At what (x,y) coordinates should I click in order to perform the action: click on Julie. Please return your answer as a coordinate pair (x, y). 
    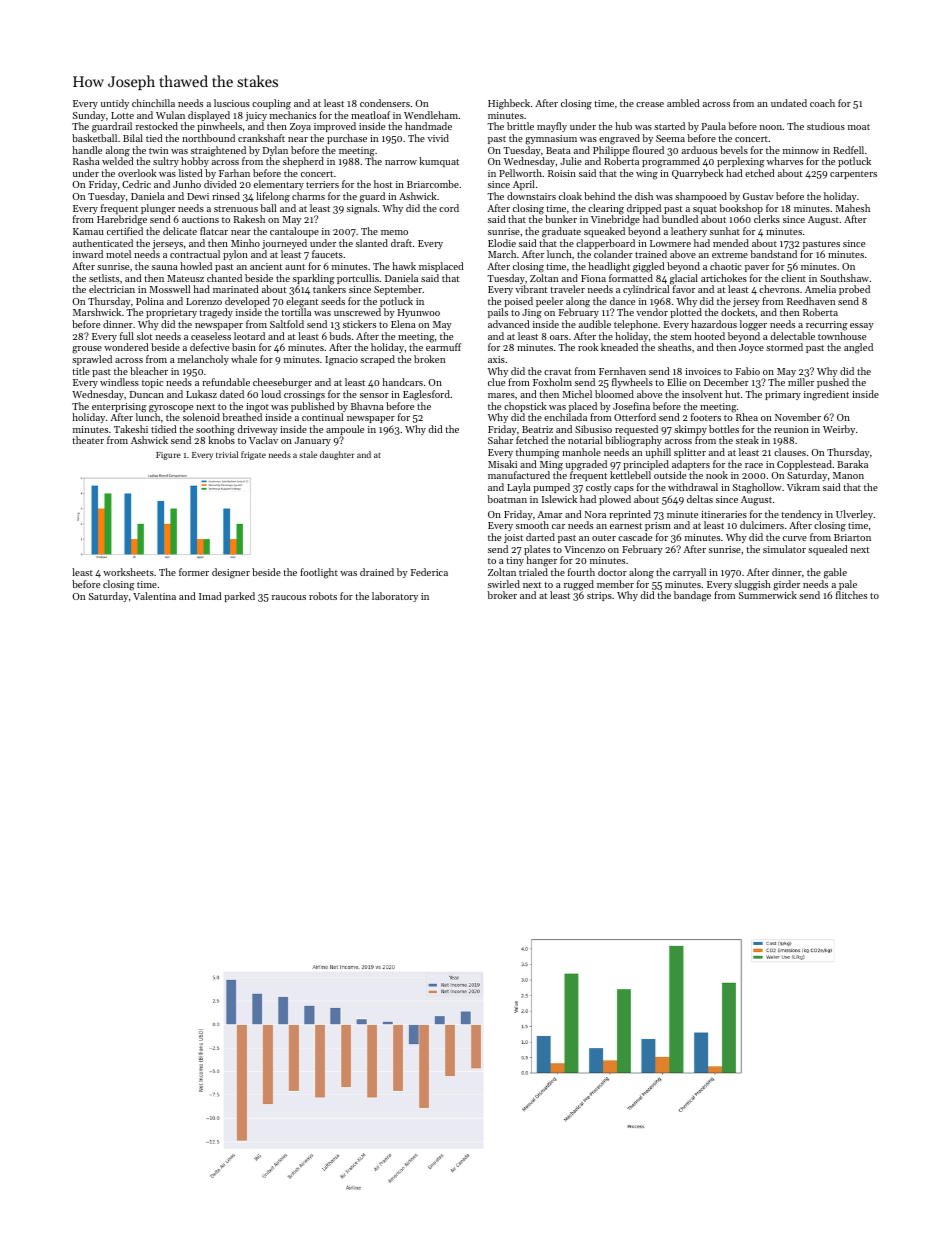
    Looking at the image, I should click on (571, 161).
